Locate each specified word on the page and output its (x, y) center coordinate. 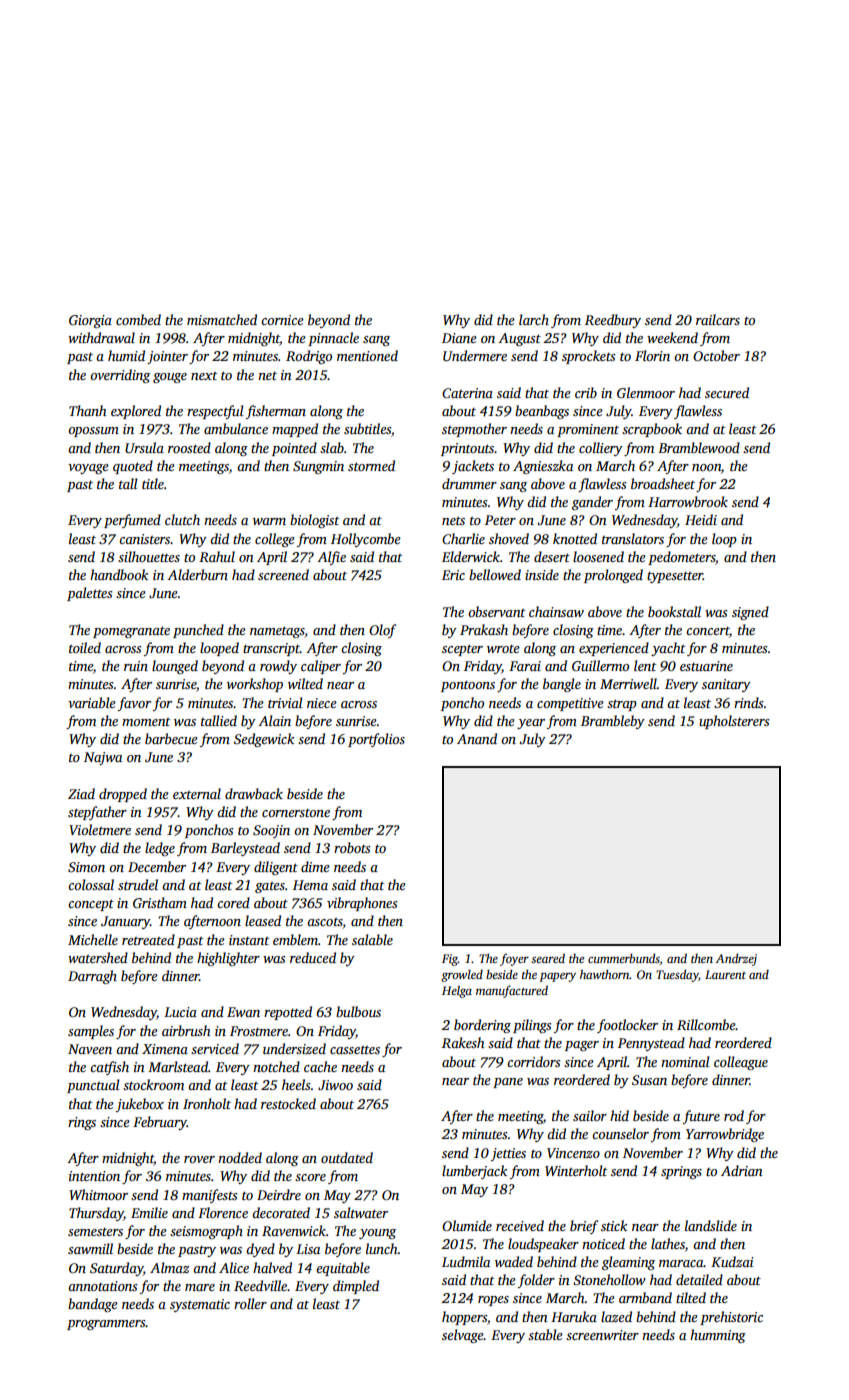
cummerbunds (624, 958)
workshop (255, 685)
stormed (371, 465)
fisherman (276, 412)
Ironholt (207, 1103)
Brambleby (613, 722)
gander (592, 503)
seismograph (206, 1232)
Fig (450, 960)
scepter (462, 650)
